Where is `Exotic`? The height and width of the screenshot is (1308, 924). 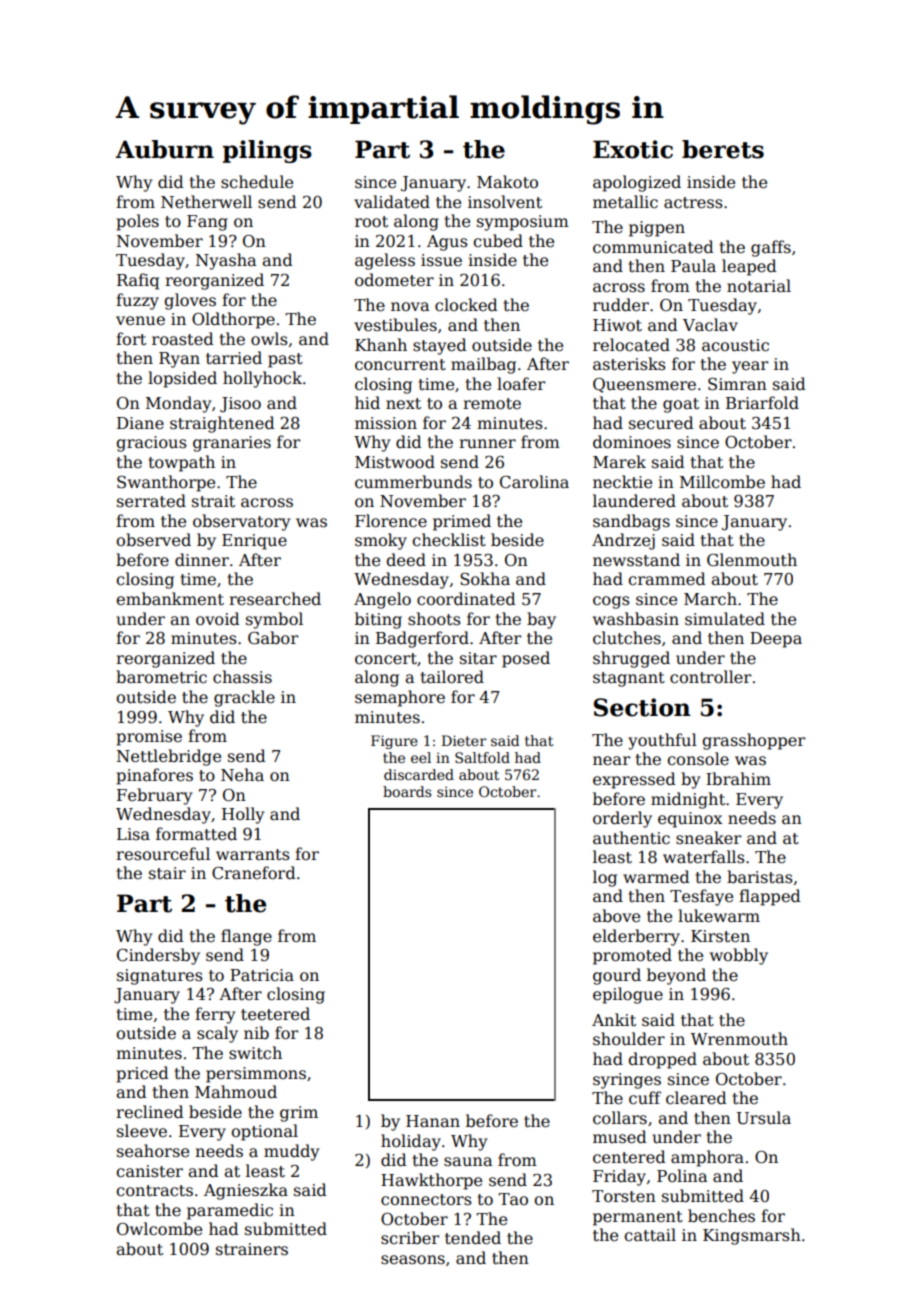 Exotic is located at coordinates (633, 149).
